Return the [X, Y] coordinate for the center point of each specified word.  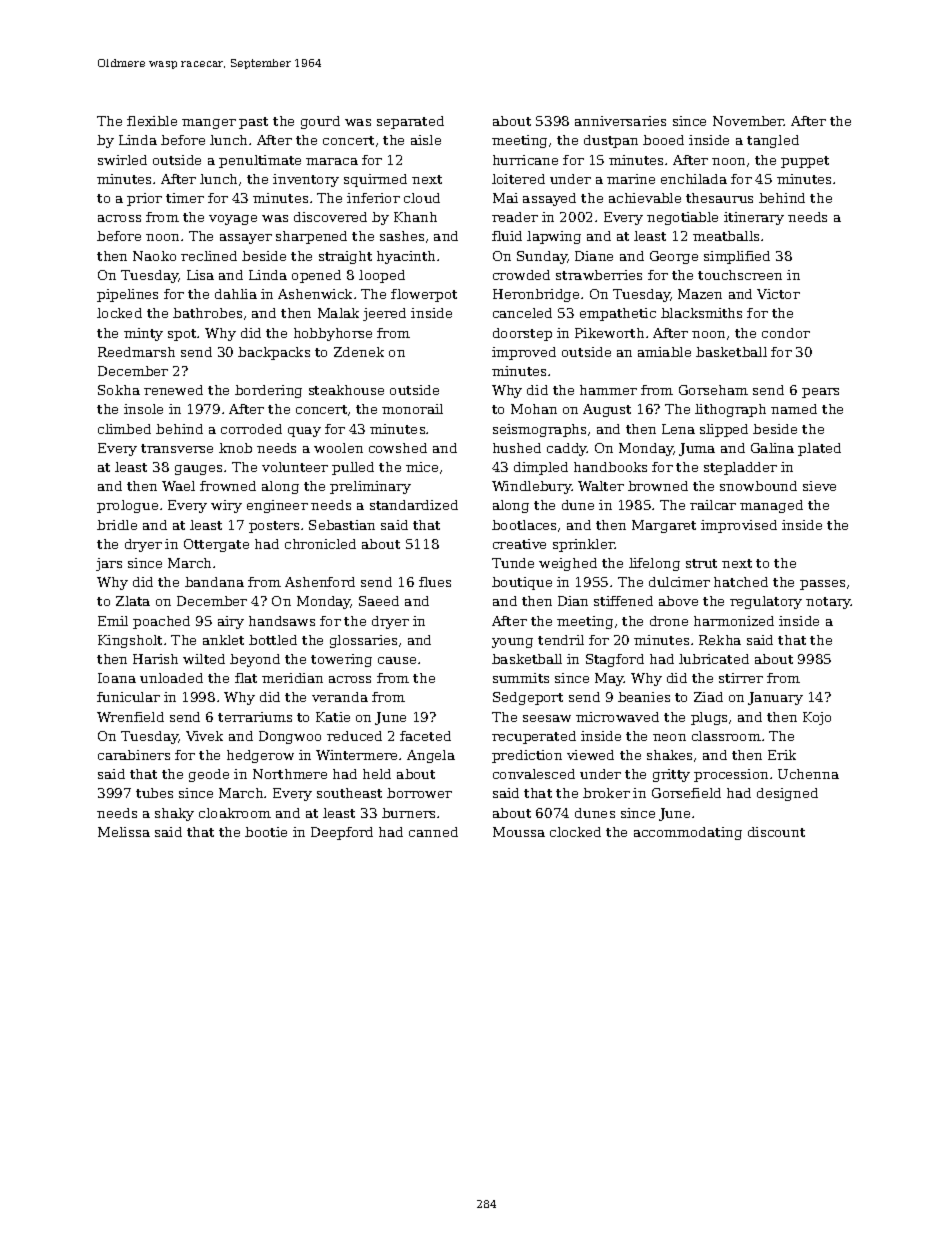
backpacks [274, 353]
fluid [507, 236]
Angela [431, 756]
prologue [127, 506]
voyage [233, 220]
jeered [384, 314]
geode [209, 775]
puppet [805, 162]
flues [435, 582]
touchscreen [740, 275]
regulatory [766, 602]
